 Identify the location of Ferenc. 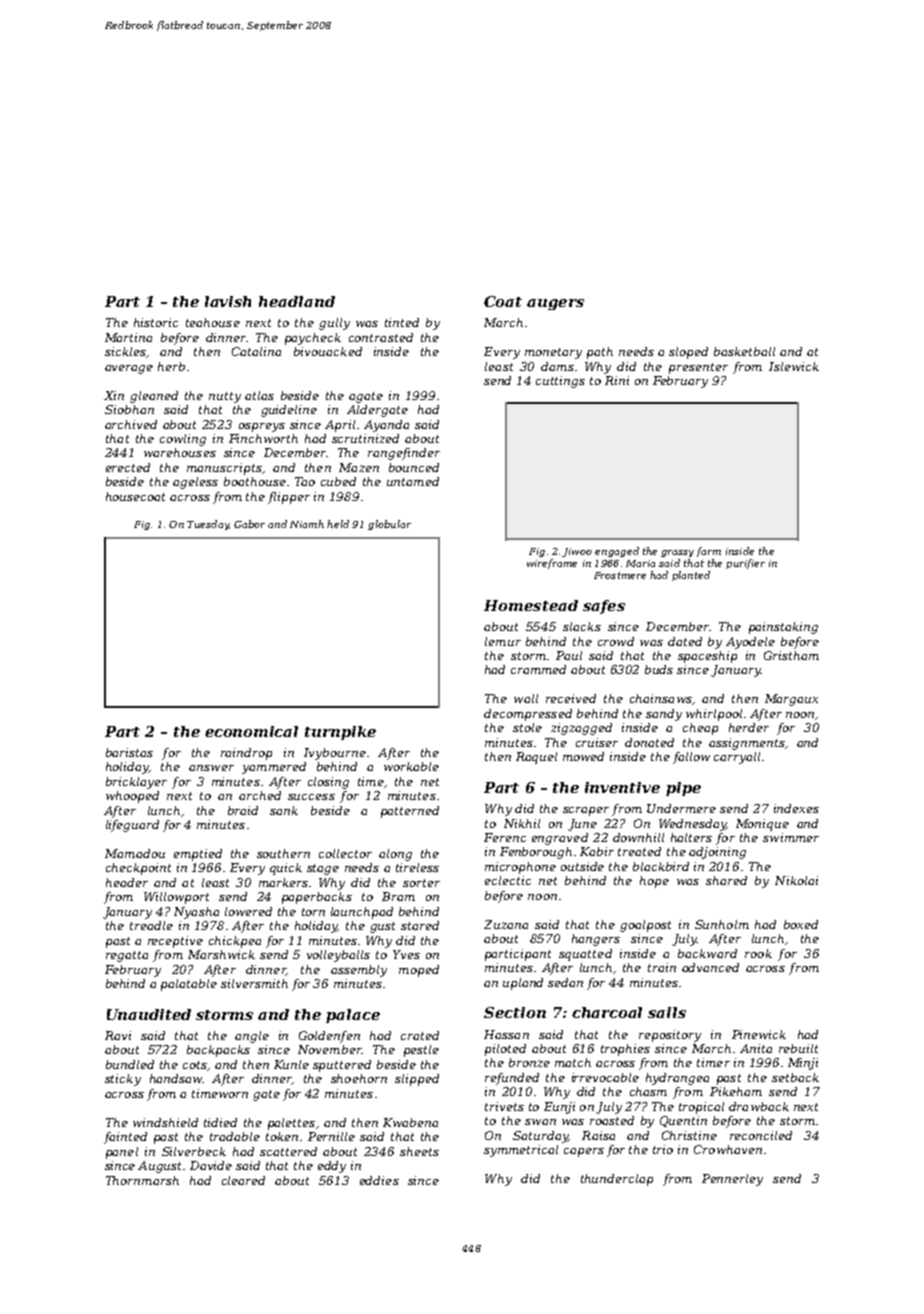
(505, 837).
